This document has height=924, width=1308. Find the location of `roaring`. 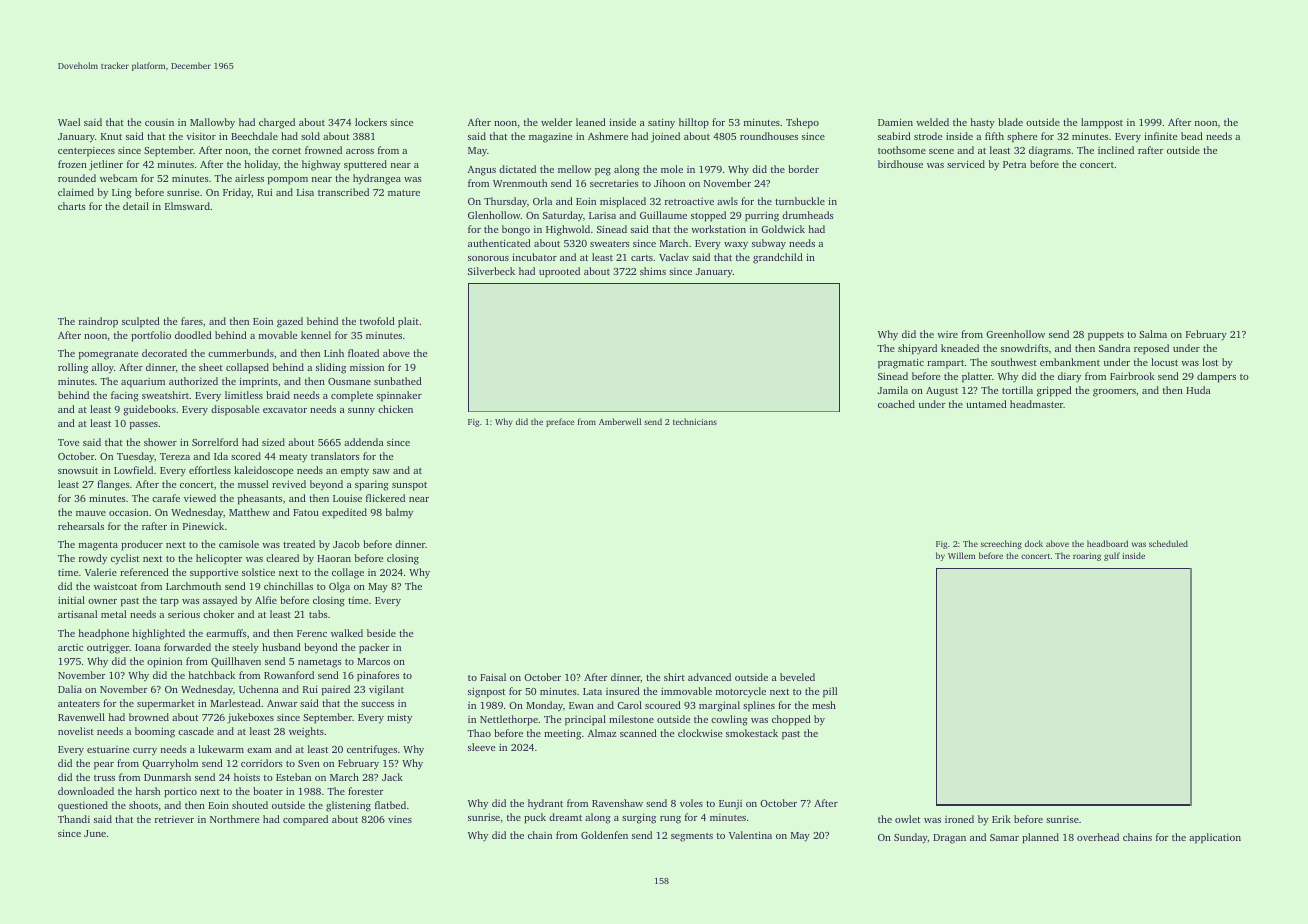

roaring is located at coordinates (1087, 557).
